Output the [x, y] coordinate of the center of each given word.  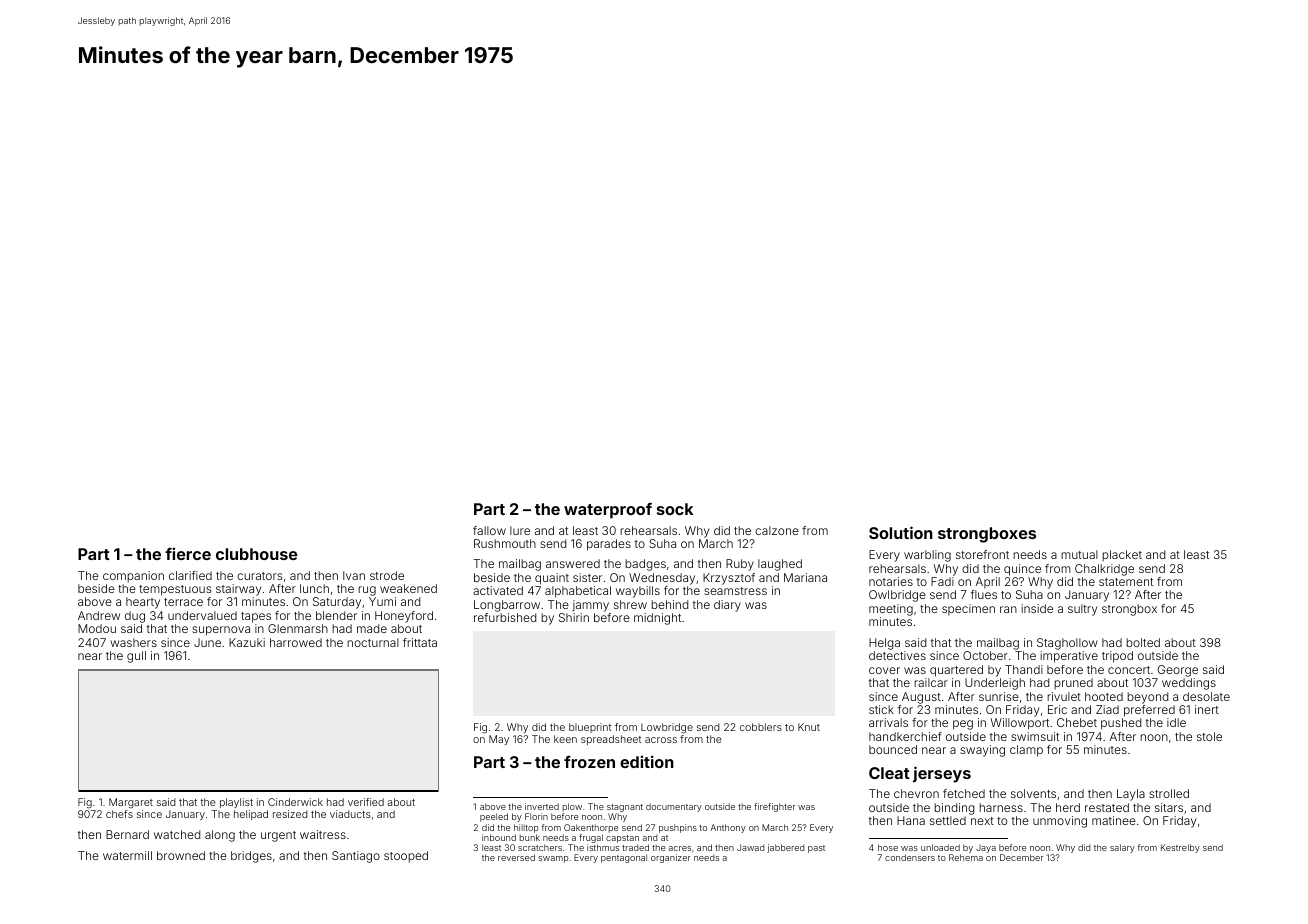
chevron [916, 793]
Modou [97, 628]
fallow [489, 530]
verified [366, 802]
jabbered [785, 848]
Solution [901, 532]
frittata [420, 642]
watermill [127, 855]
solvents [1033, 793]
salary [1122, 848]
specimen [968, 609]
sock [675, 509]
